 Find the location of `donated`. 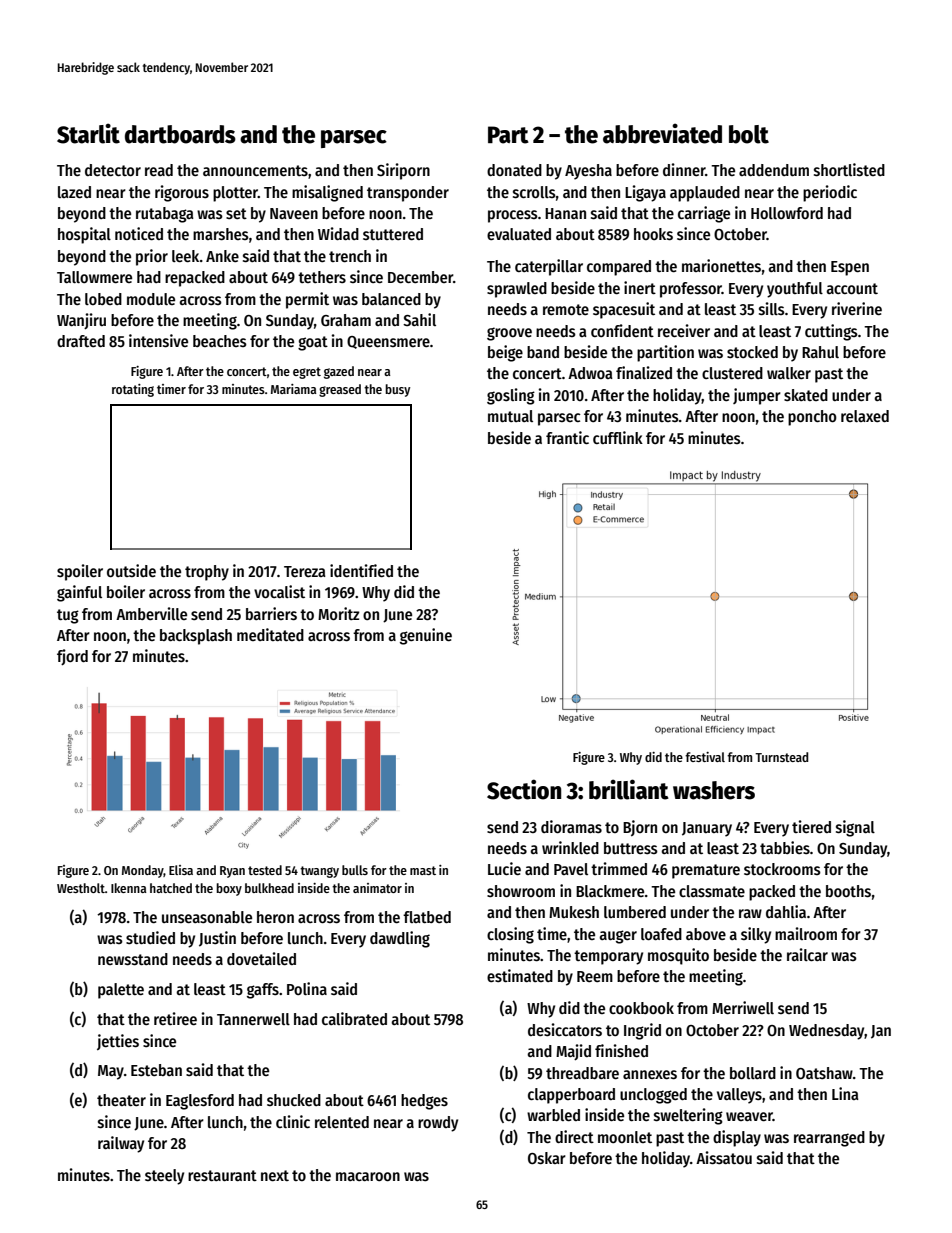

donated is located at coordinates (514, 170).
